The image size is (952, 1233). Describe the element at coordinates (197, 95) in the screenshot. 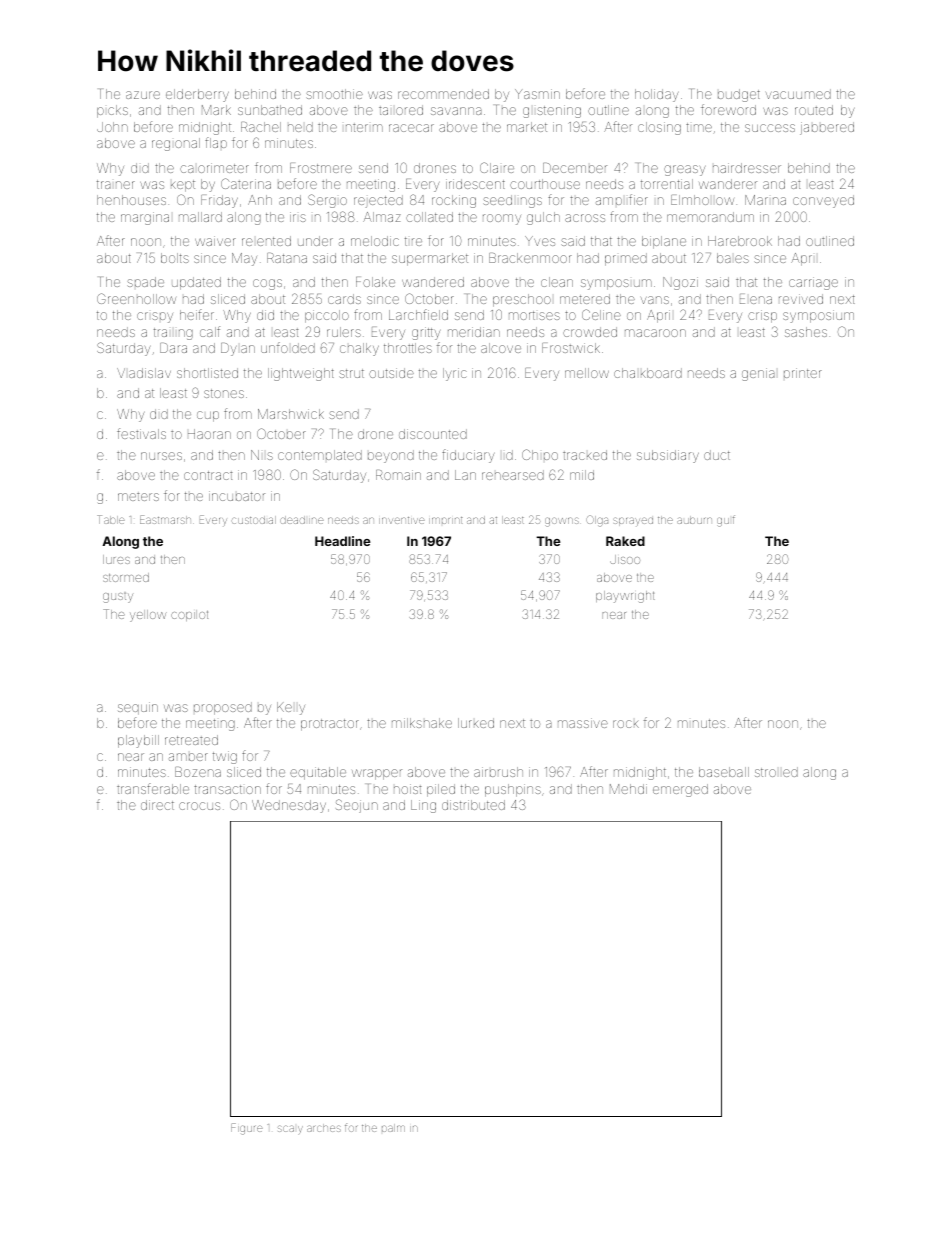

I see `elderberry` at that location.
